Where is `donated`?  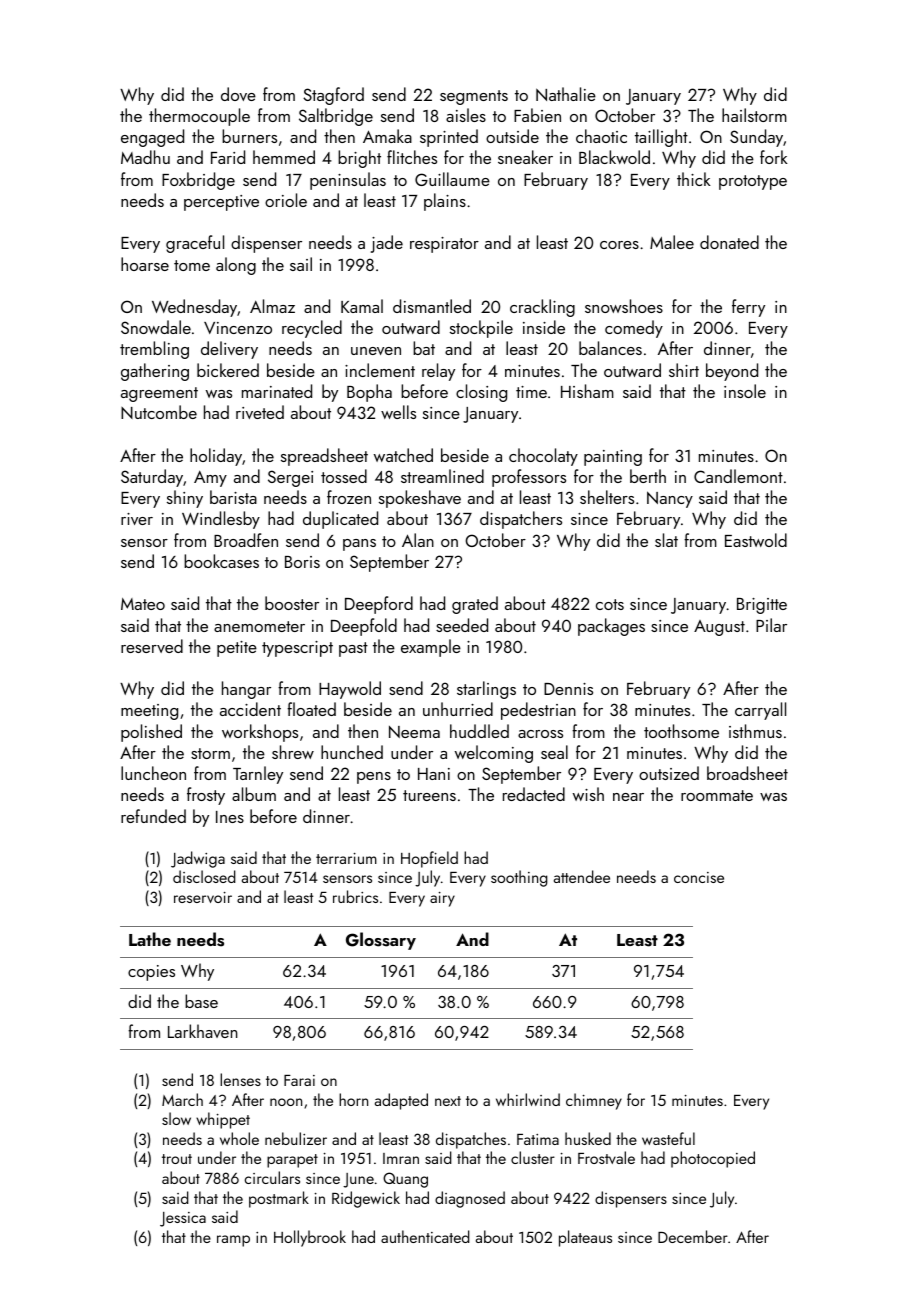
donated is located at coordinates (729, 242).
